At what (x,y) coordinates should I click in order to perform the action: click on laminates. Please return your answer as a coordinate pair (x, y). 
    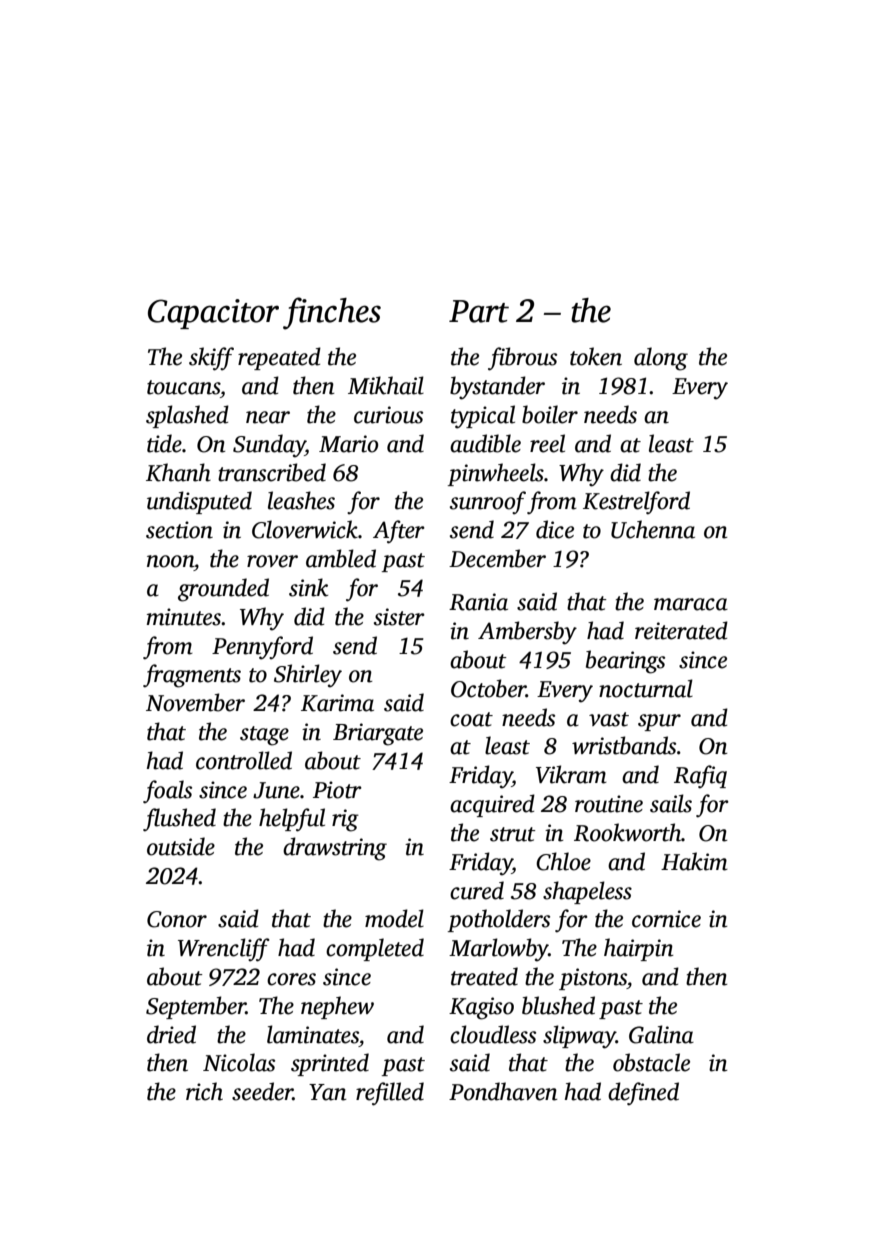
    Looking at the image, I should click on (313, 1034).
